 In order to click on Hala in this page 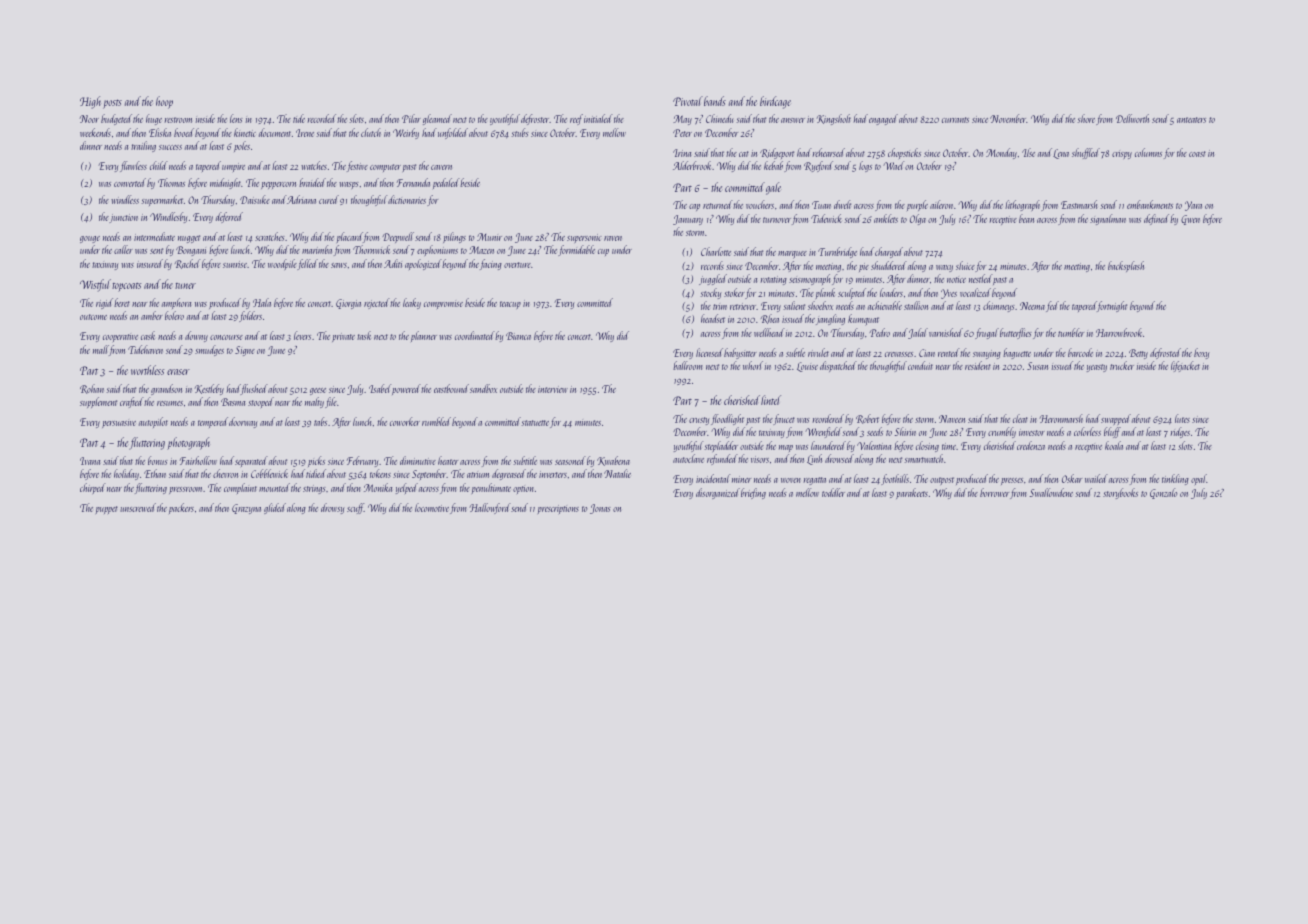, I will do `click(262, 302)`.
